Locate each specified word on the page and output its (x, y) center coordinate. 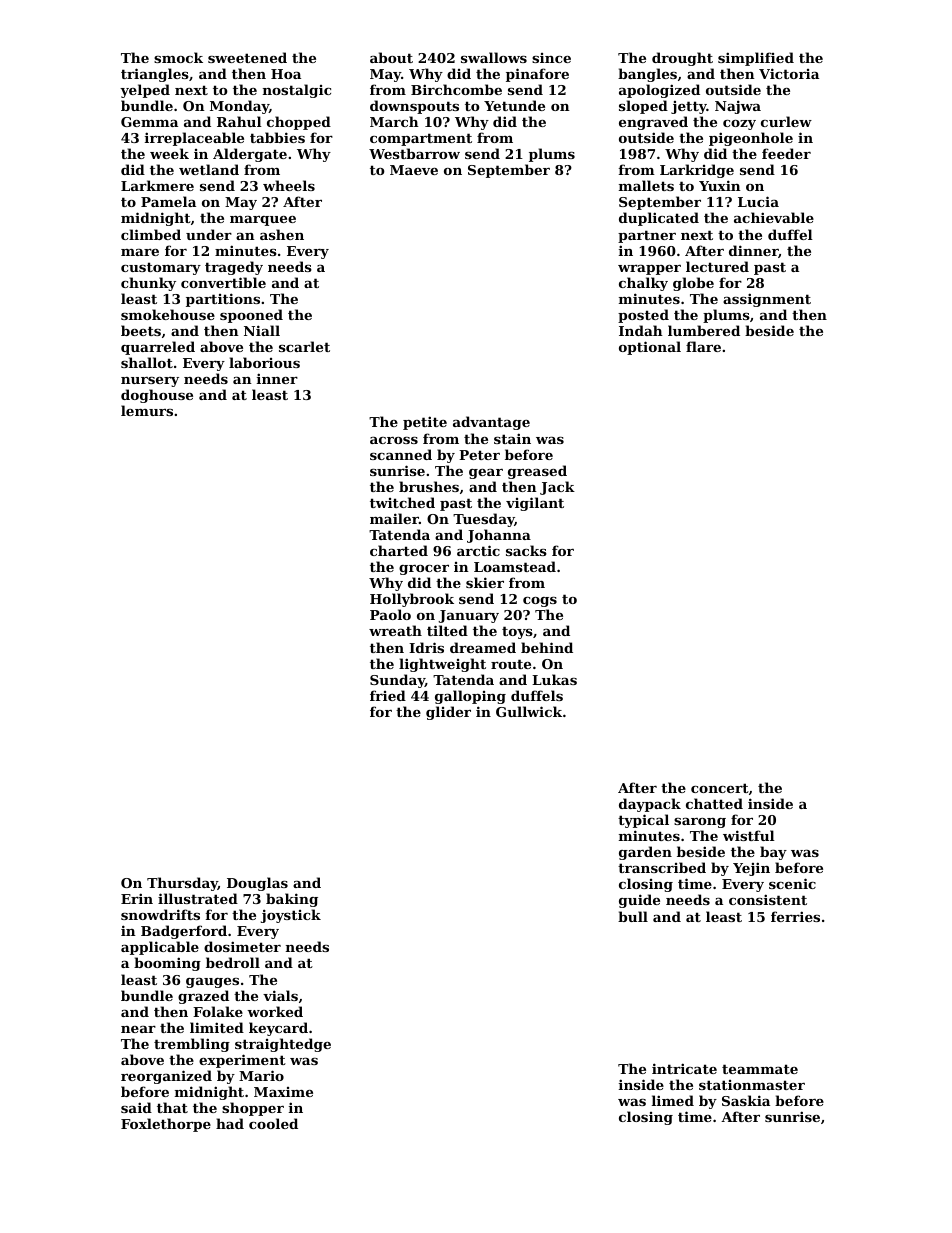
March (394, 121)
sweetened (247, 57)
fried (388, 695)
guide (639, 901)
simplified (756, 59)
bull (633, 916)
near (138, 1029)
